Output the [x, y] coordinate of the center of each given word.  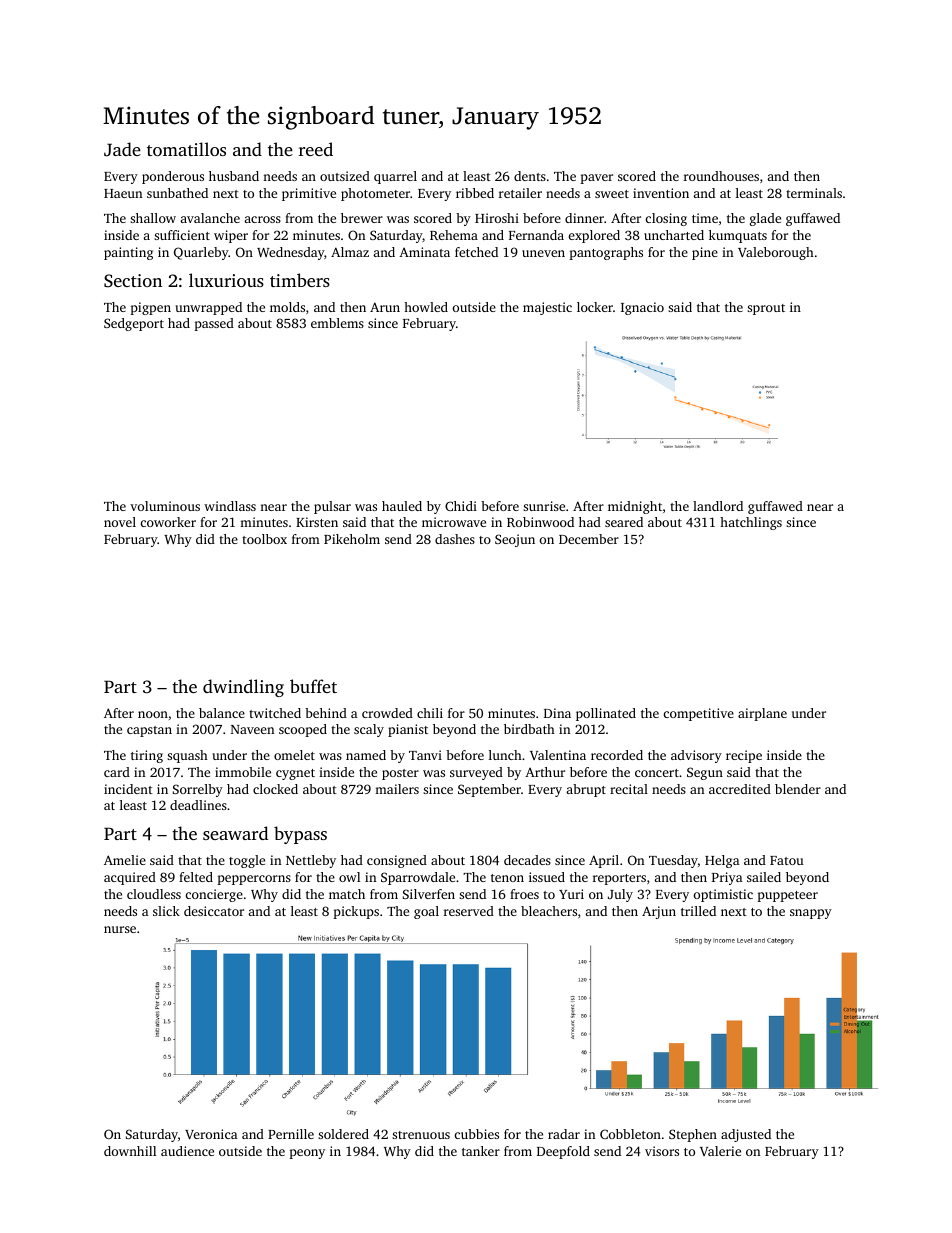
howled [426, 307]
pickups [356, 912]
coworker [168, 522]
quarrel [395, 177]
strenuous [421, 1135]
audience [187, 1151]
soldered [343, 1134]
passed [214, 324]
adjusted [746, 1135]
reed [316, 149]
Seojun [515, 540]
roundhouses [721, 176]
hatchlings [751, 523]
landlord [718, 506]
